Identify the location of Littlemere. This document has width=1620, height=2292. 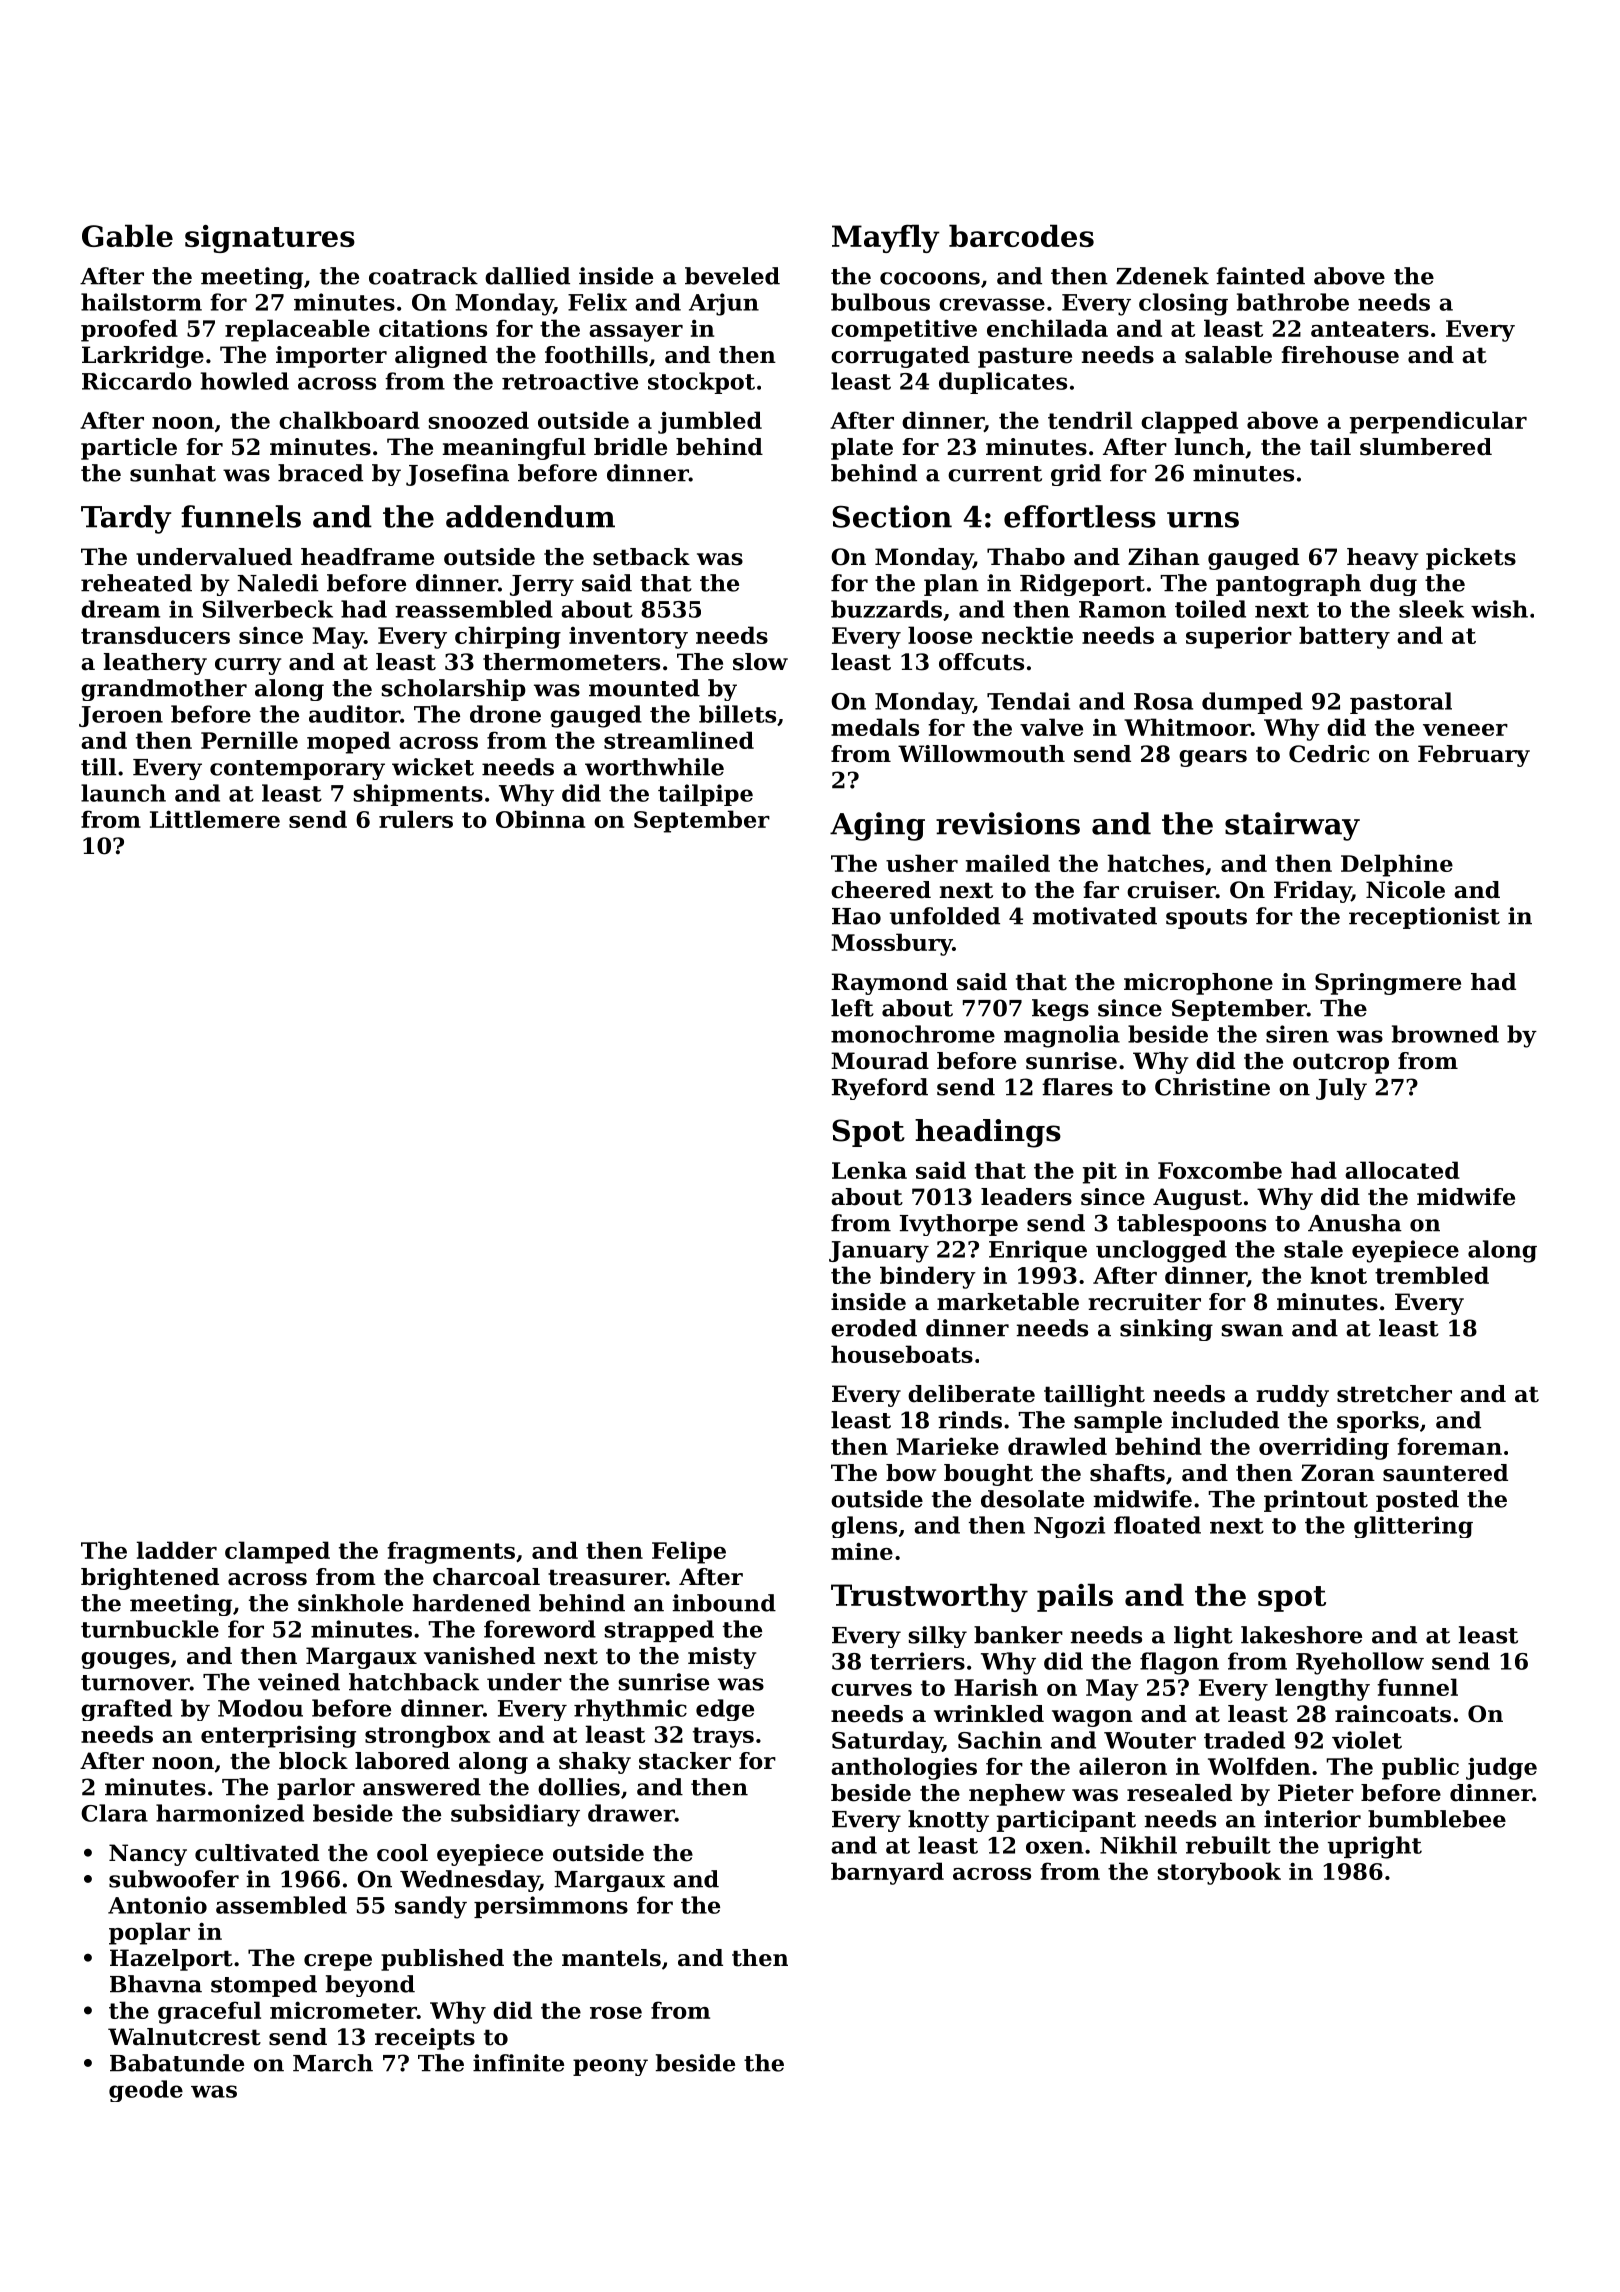
(215, 819).
